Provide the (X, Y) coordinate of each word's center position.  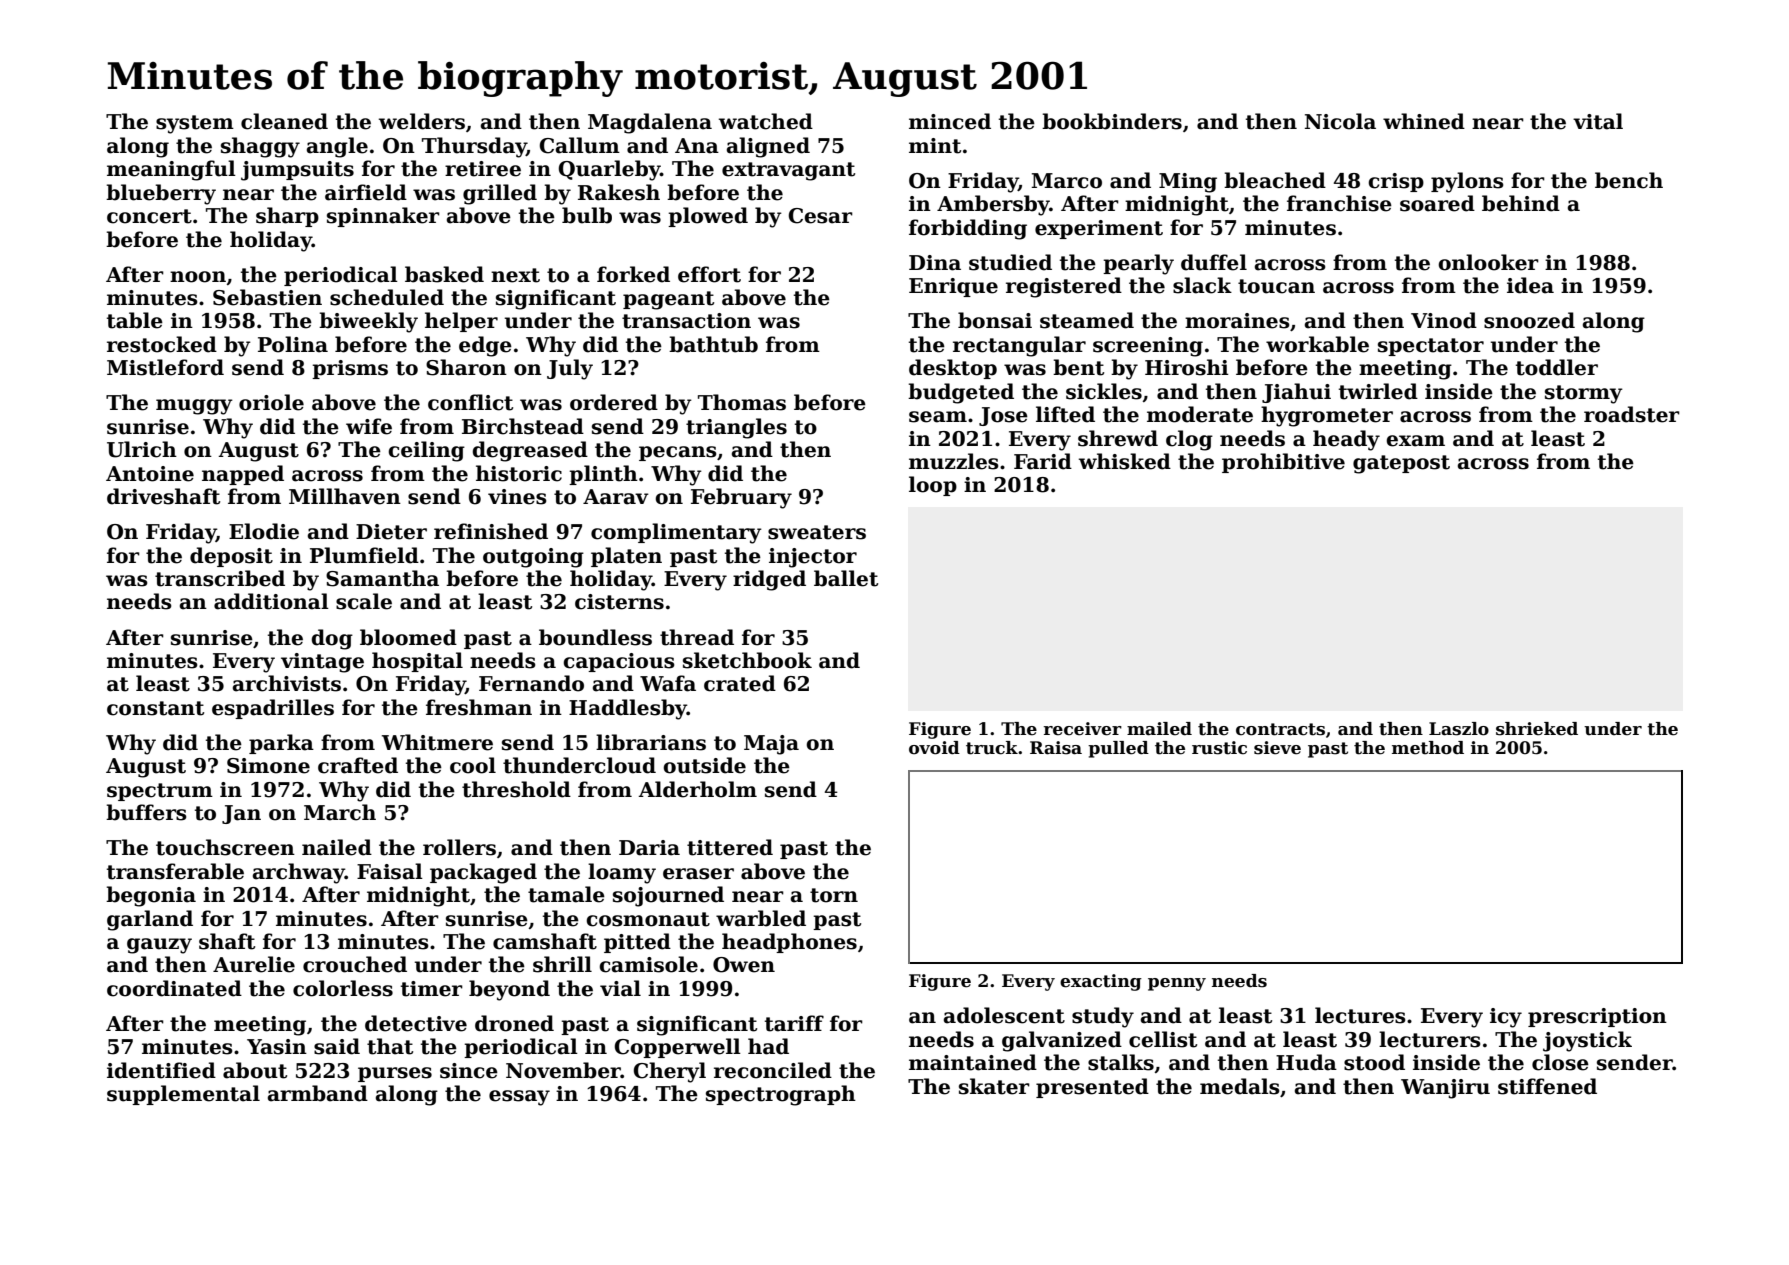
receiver (1083, 729)
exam (1415, 441)
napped (243, 475)
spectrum (160, 792)
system (195, 124)
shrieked (1537, 729)
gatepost (1401, 464)
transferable (175, 871)
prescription (1597, 1017)
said (337, 1046)
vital (1598, 121)
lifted (1065, 414)
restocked (162, 344)
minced (950, 121)
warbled (761, 918)
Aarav (616, 497)
